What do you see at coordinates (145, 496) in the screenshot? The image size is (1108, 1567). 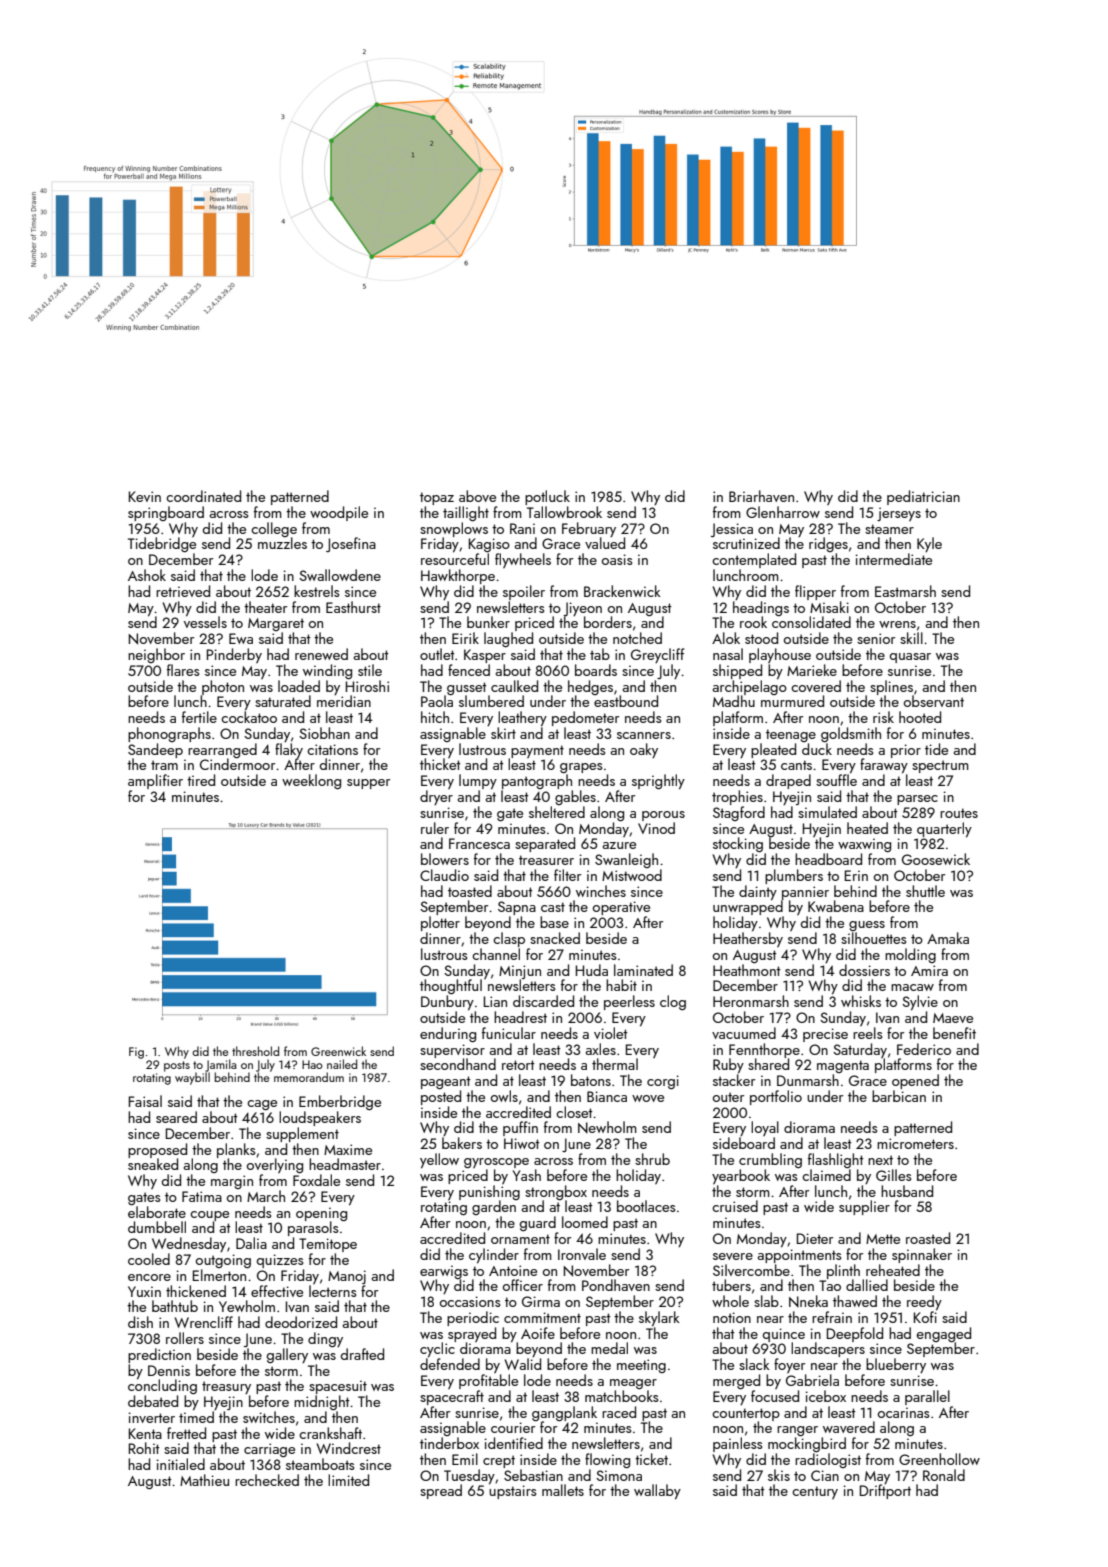 I see `Kevin` at bounding box center [145, 496].
